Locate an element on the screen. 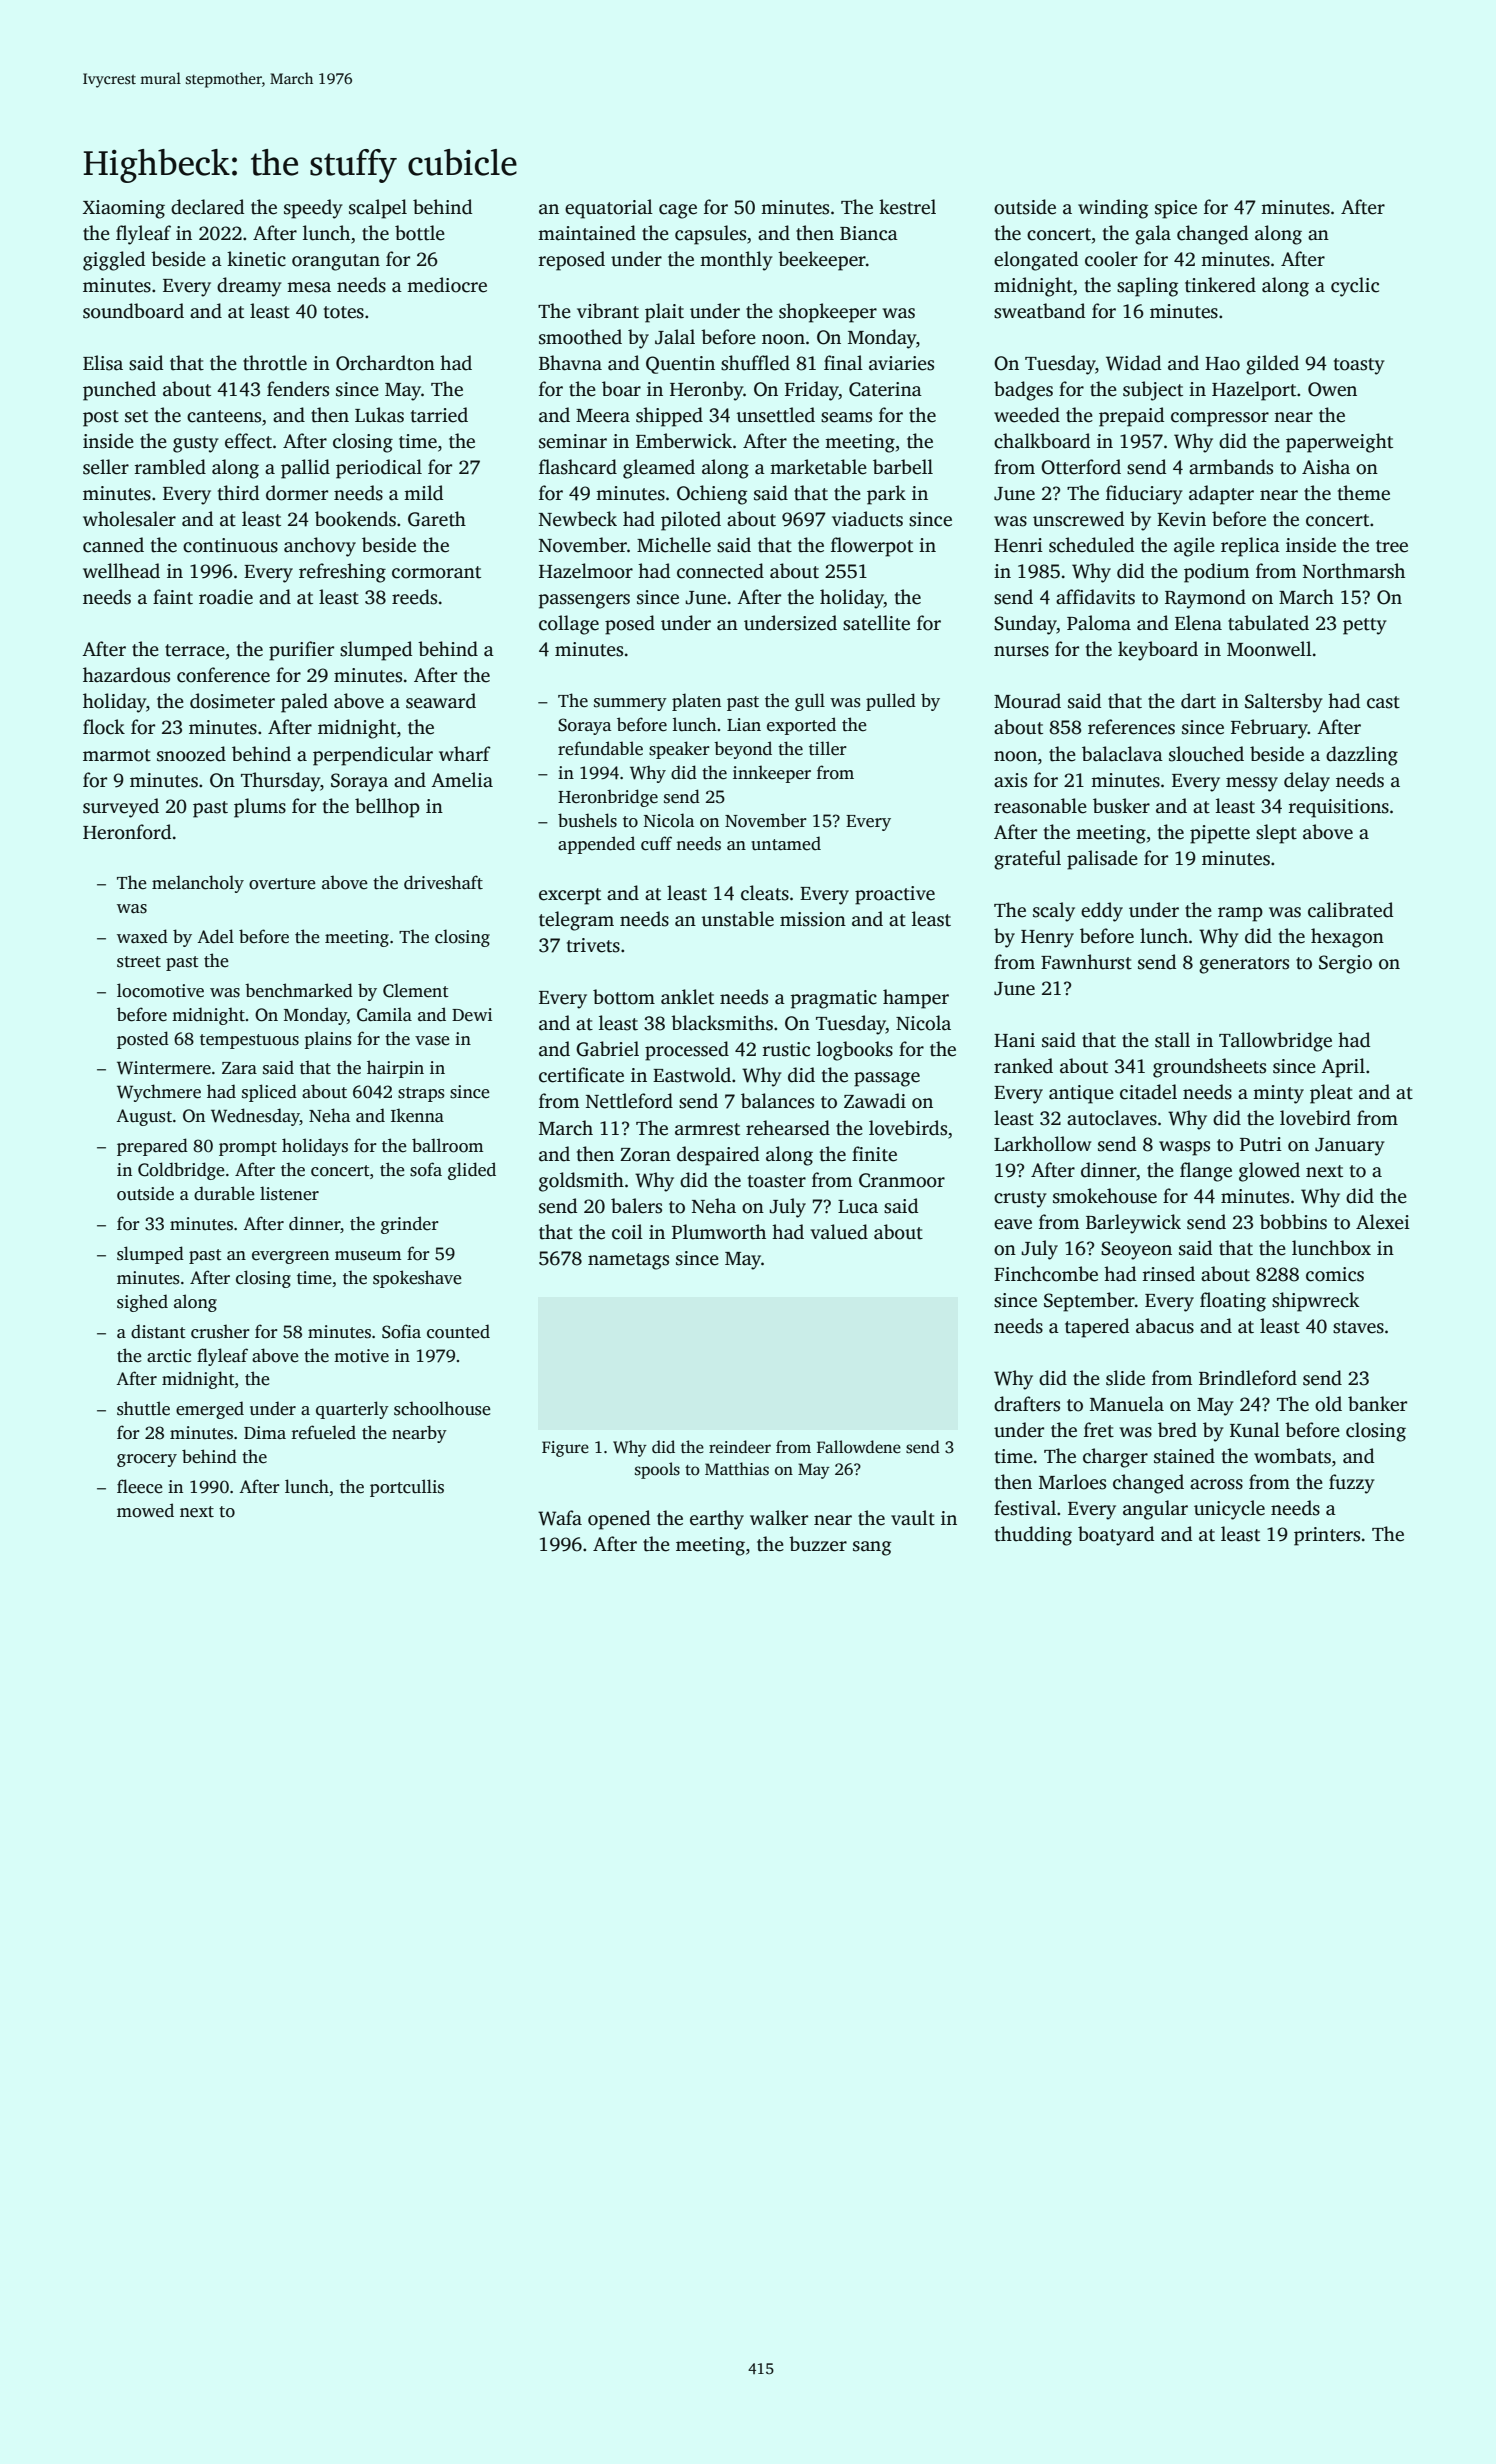  shuttle is located at coordinates (143, 1408).
